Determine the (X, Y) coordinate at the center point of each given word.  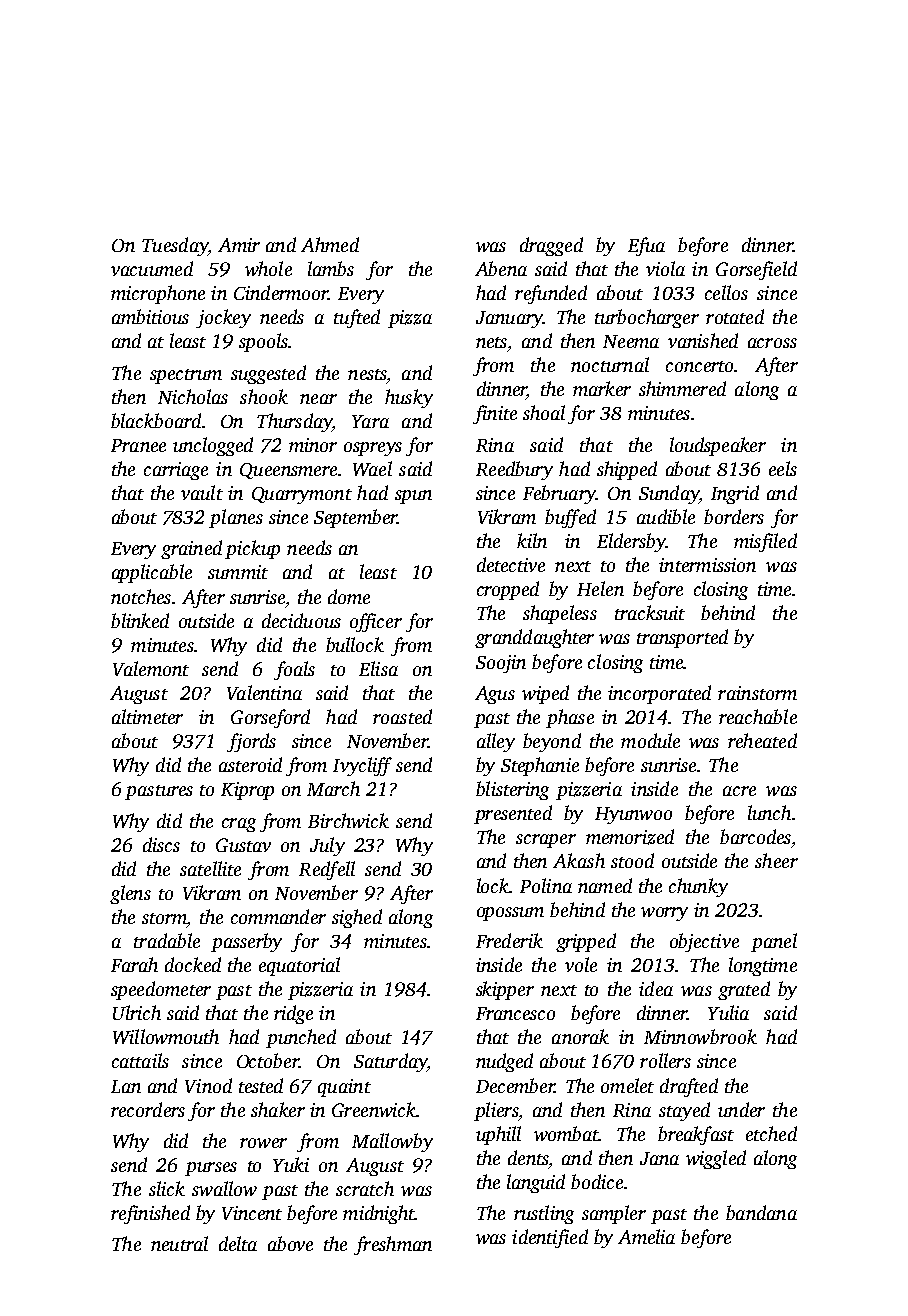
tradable (167, 940)
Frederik (509, 940)
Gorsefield (756, 270)
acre (739, 791)
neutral (179, 1243)
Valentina (264, 692)
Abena (501, 268)
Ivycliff (362, 766)
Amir (239, 245)
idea (656, 988)
